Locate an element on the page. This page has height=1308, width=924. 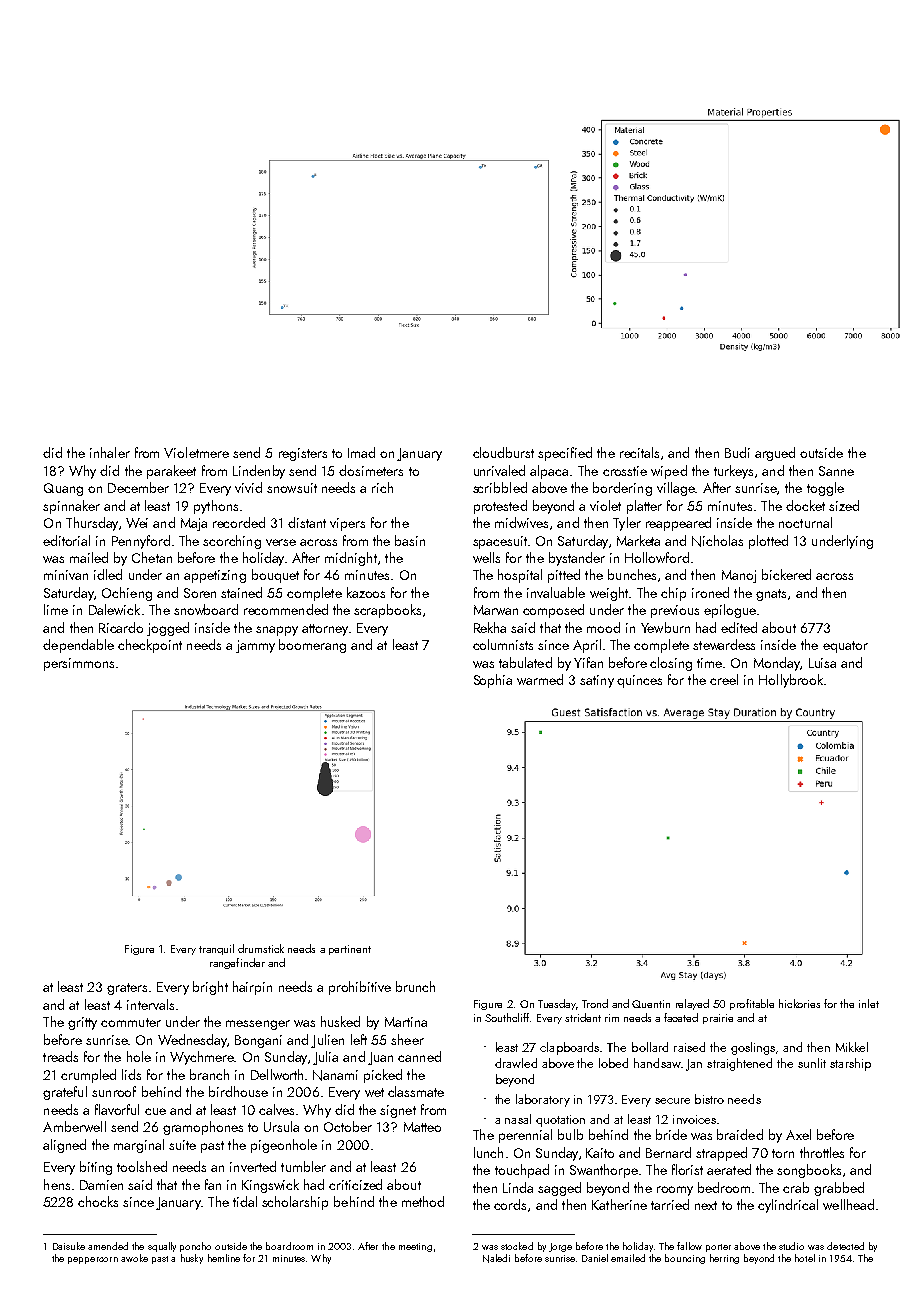
hens is located at coordinates (57, 1184).
